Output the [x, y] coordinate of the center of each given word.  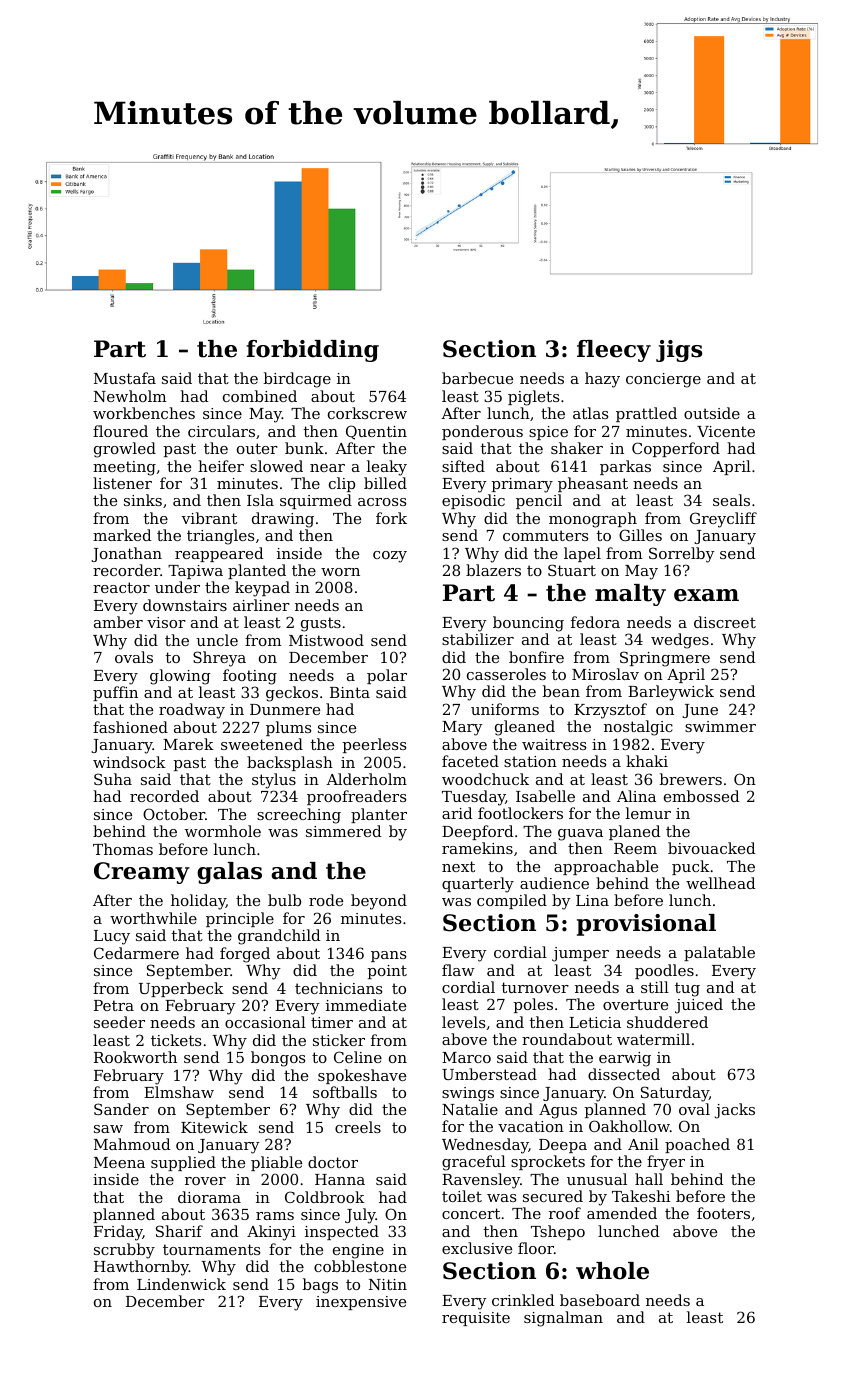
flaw [458, 970]
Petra [114, 1005]
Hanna [340, 1179]
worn [340, 572]
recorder [126, 570]
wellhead [720, 883]
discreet [725, 622]
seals [731, 500]
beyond [379, 902]
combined [260, 396]
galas [229, 873]
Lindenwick [181, 1284]
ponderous [482, 432]
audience [554, 883]
